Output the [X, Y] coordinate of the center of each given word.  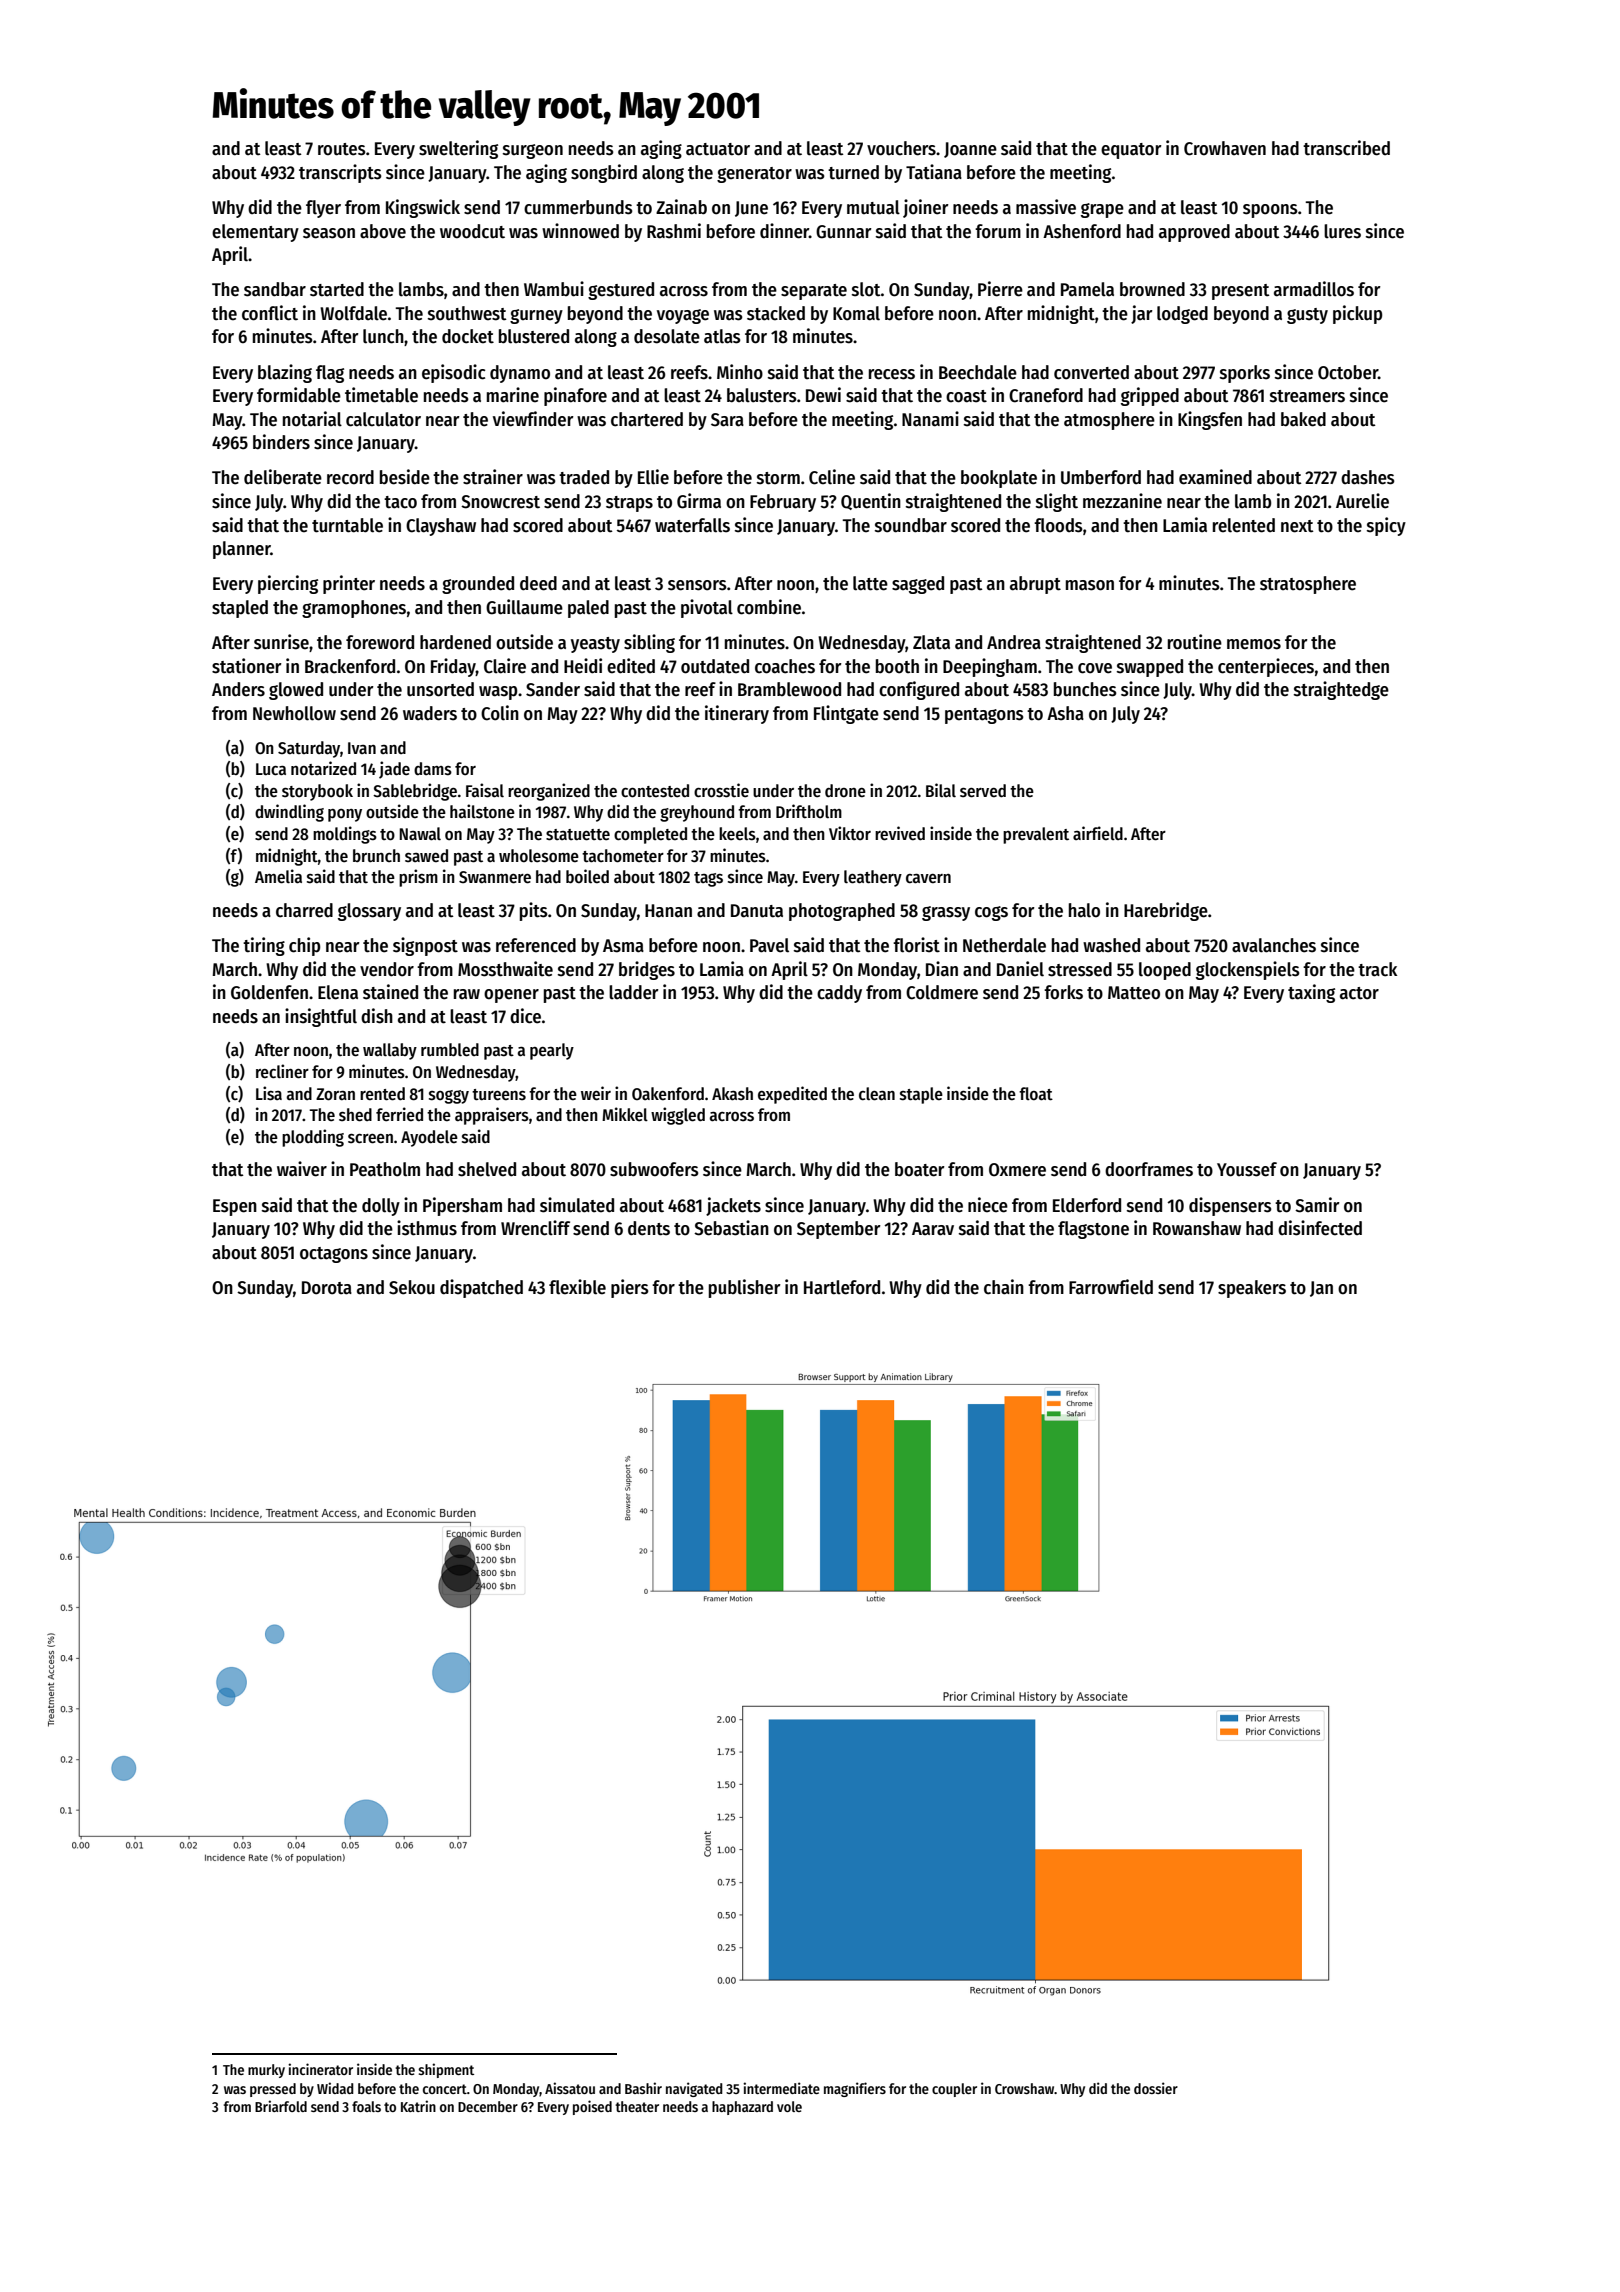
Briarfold [281, 2106]
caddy [839, 994]
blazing [285, 373]
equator [1131, 151]
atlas [722, 336]
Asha [1065, 713]
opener [511, 996]
